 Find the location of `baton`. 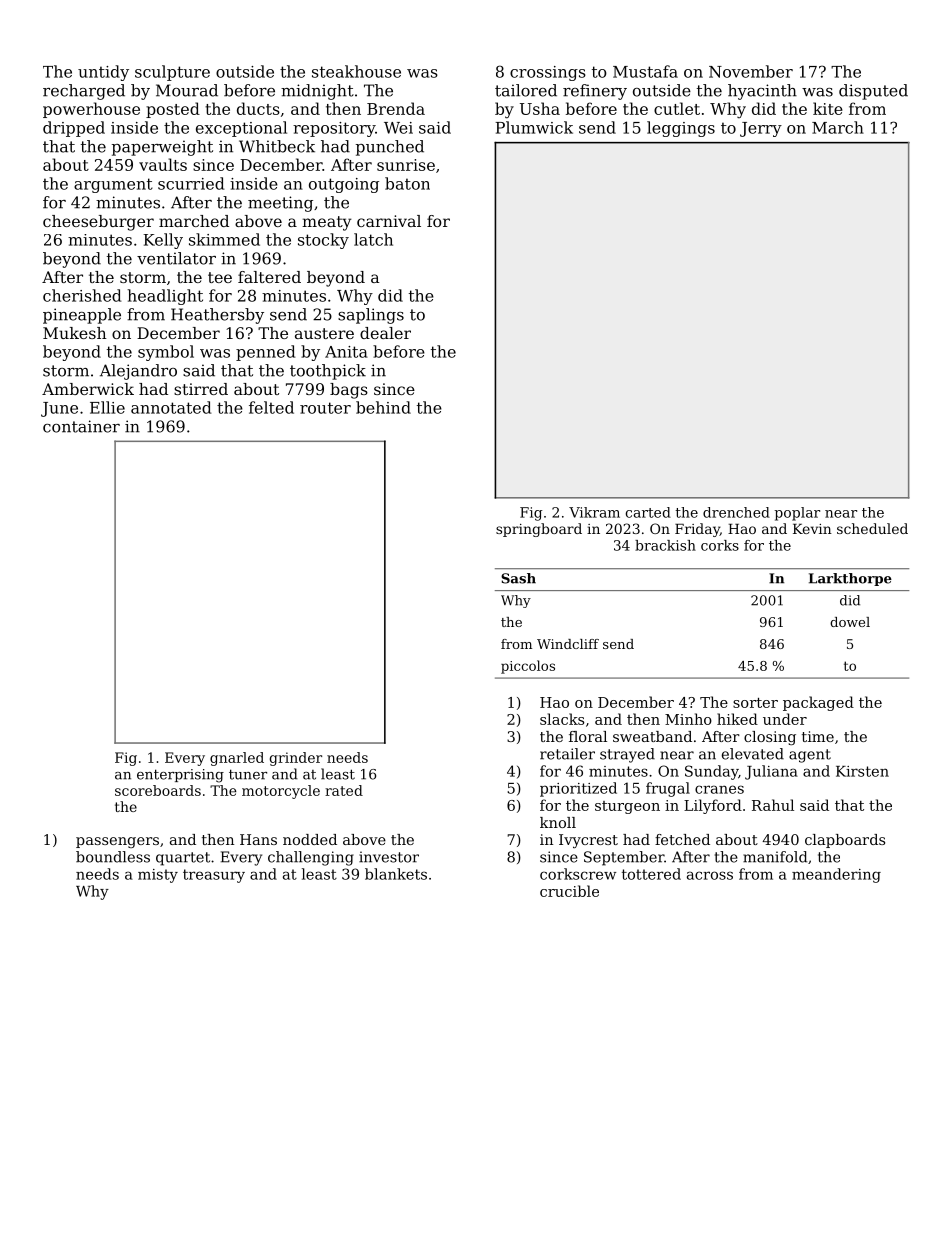

baton is located at coordinates (407, 183).
